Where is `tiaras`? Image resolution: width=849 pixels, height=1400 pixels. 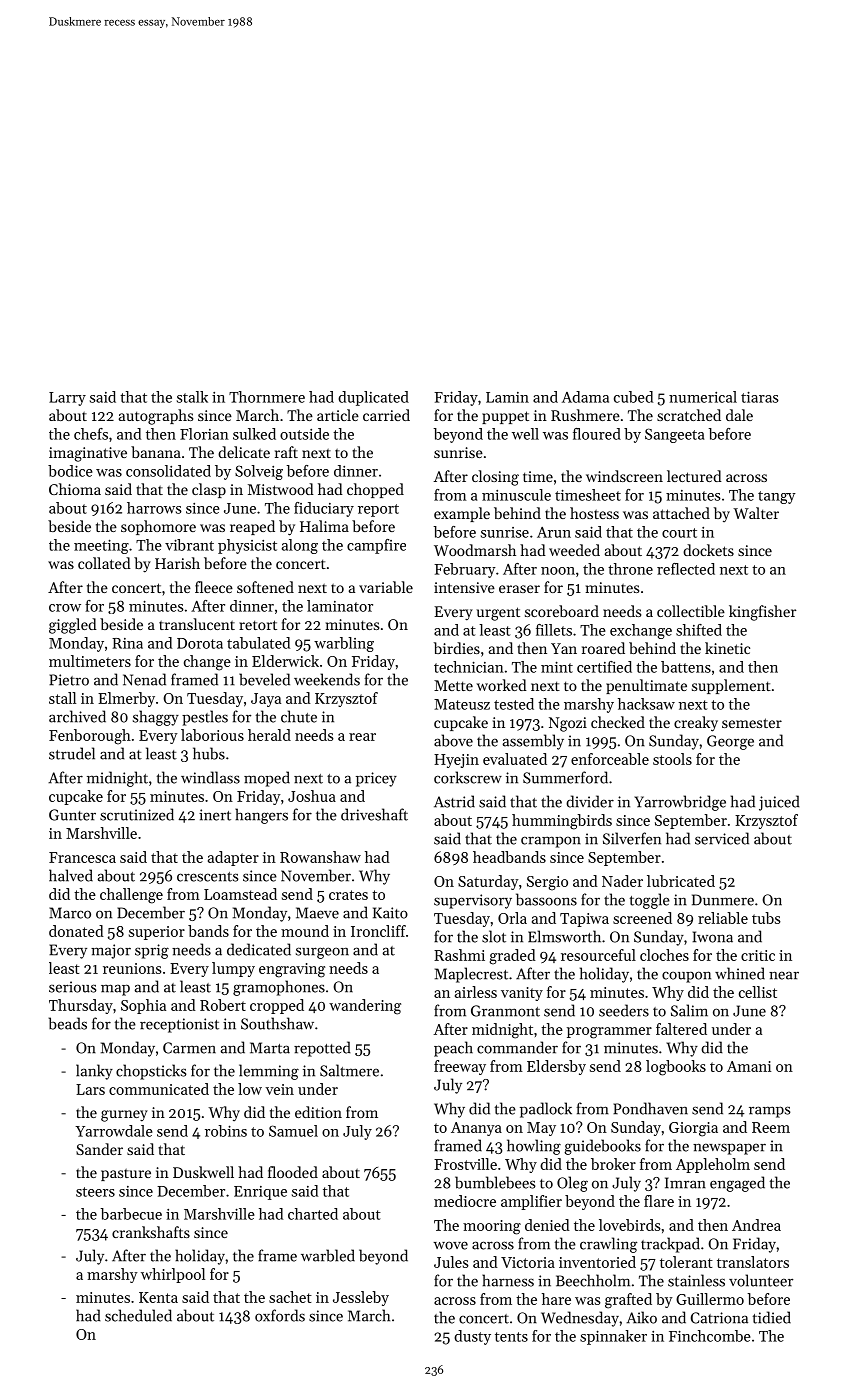 tiaras is located at coordinates (760, 397).
